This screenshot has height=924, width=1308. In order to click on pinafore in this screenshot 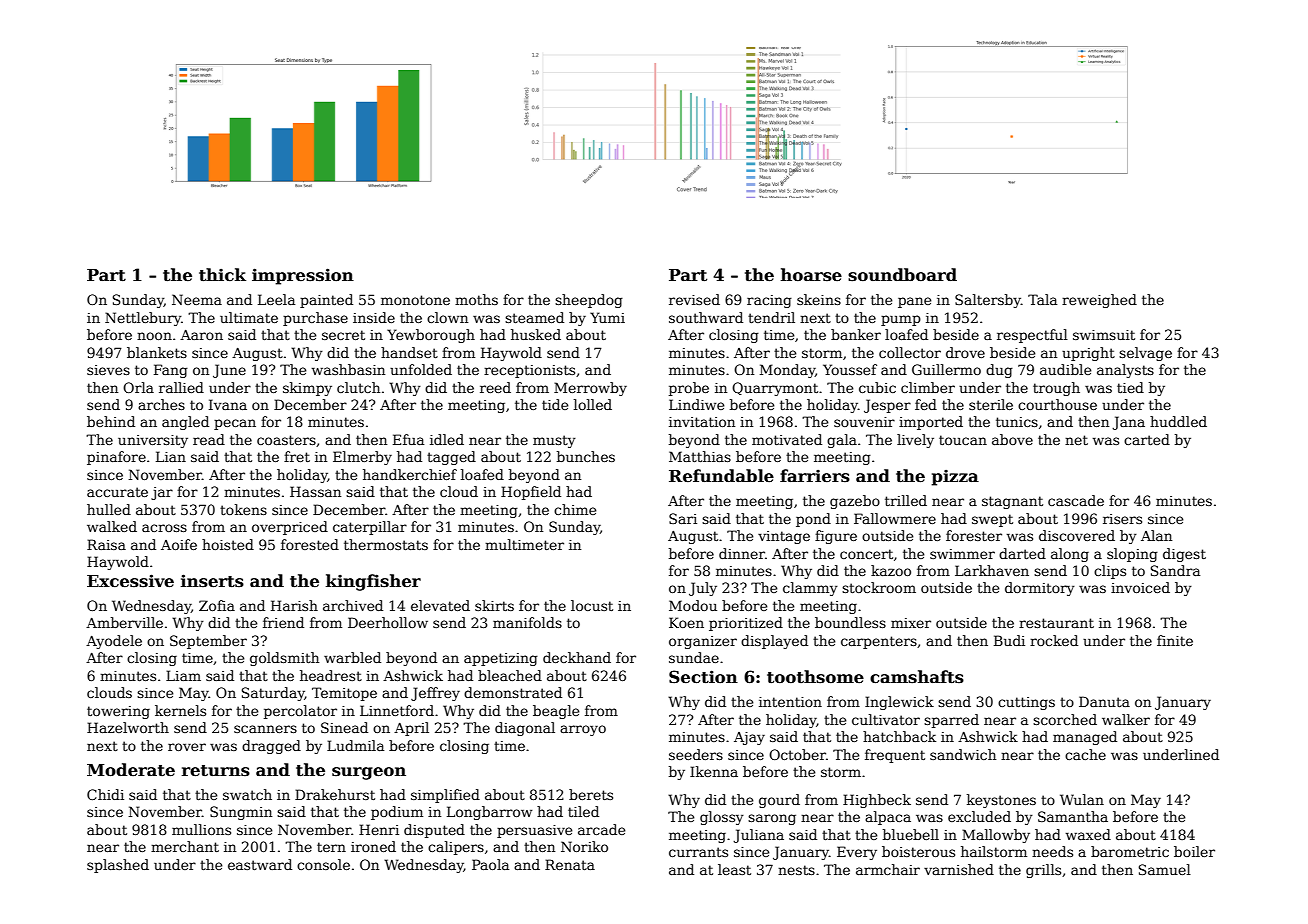, I will do `click(116, 458)`.
